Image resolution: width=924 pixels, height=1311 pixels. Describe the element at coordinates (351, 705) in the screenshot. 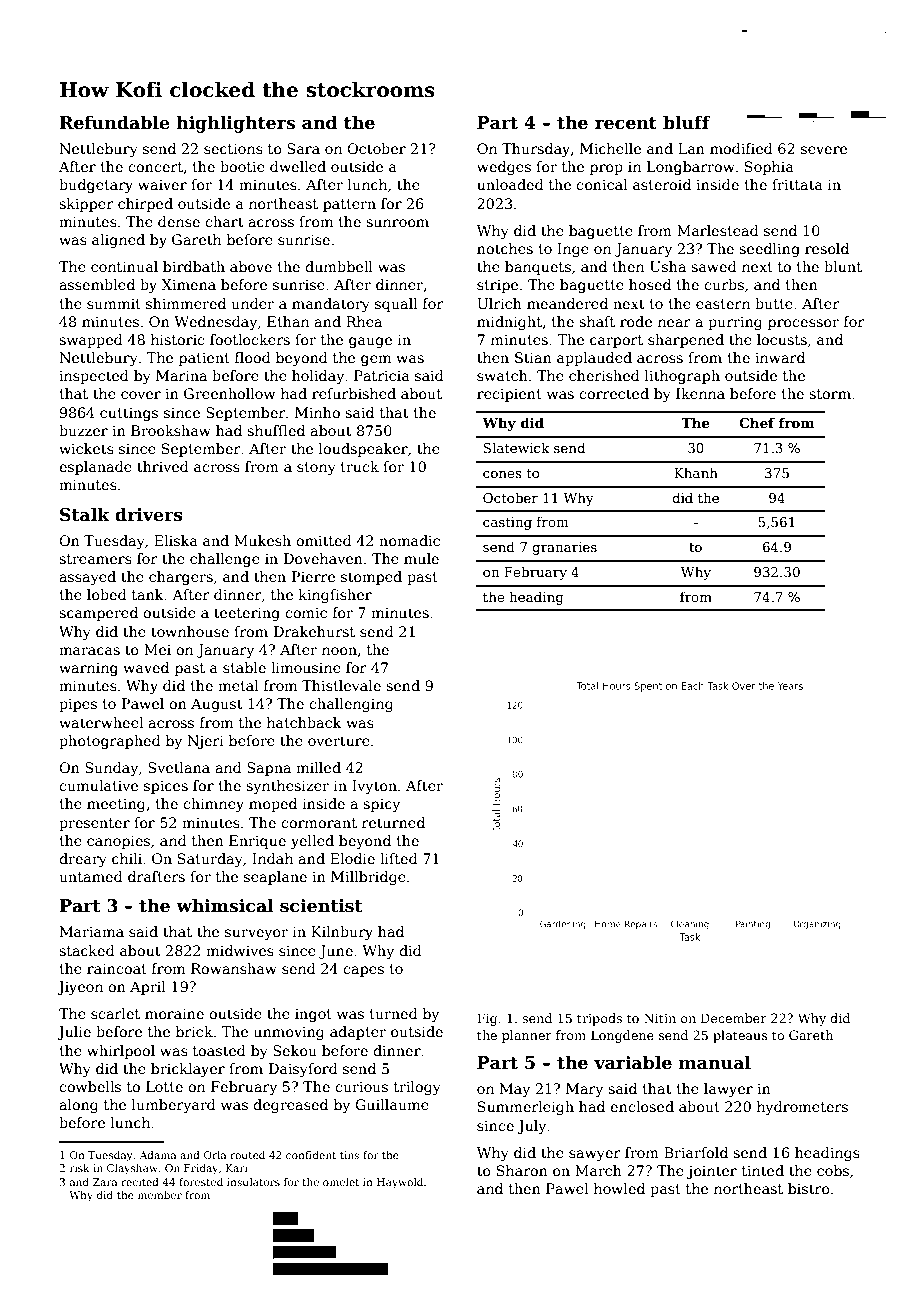

I see `challenging` at that location.
